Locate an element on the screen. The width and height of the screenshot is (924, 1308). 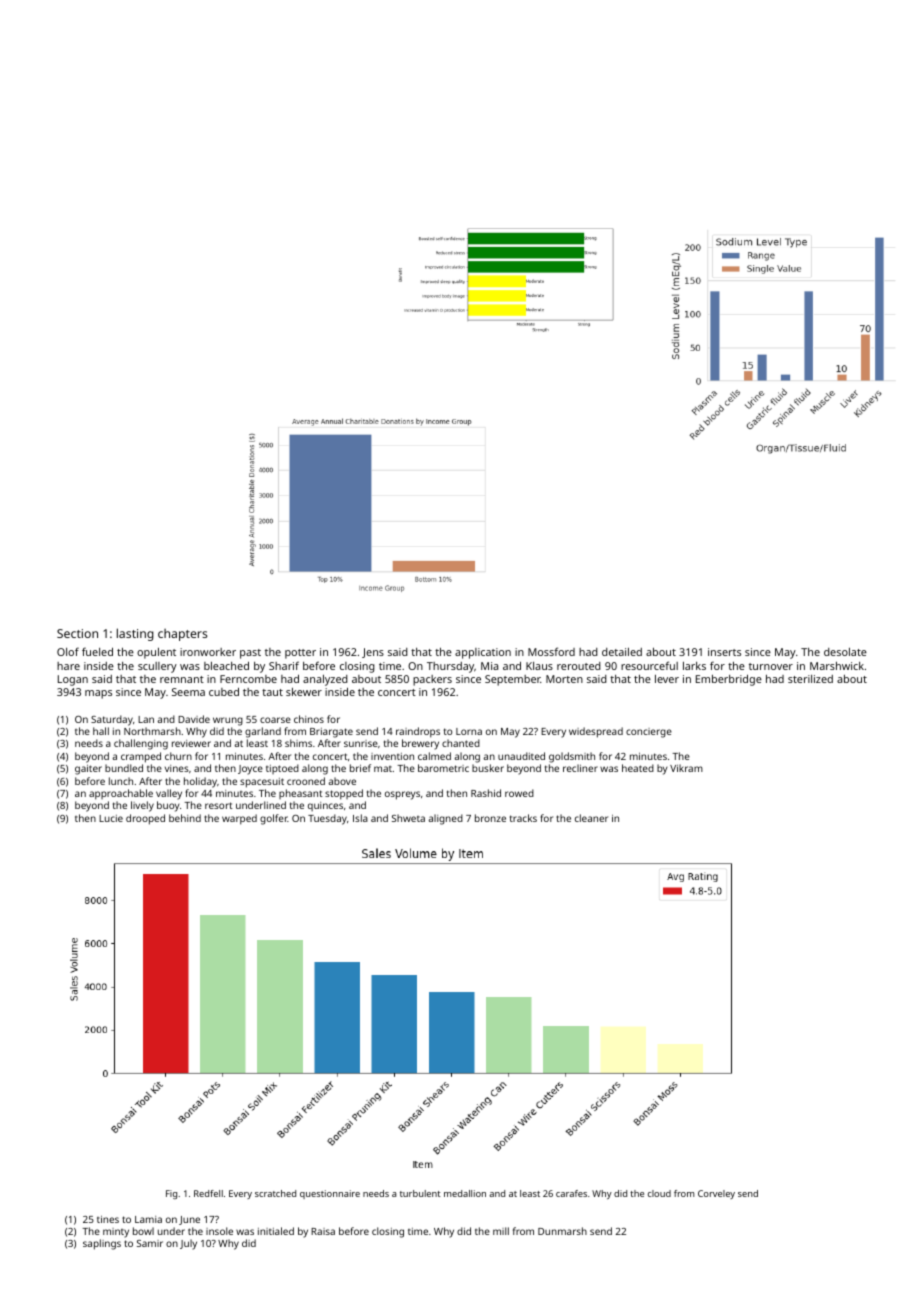
packers is located at coordinates (432, 680).
